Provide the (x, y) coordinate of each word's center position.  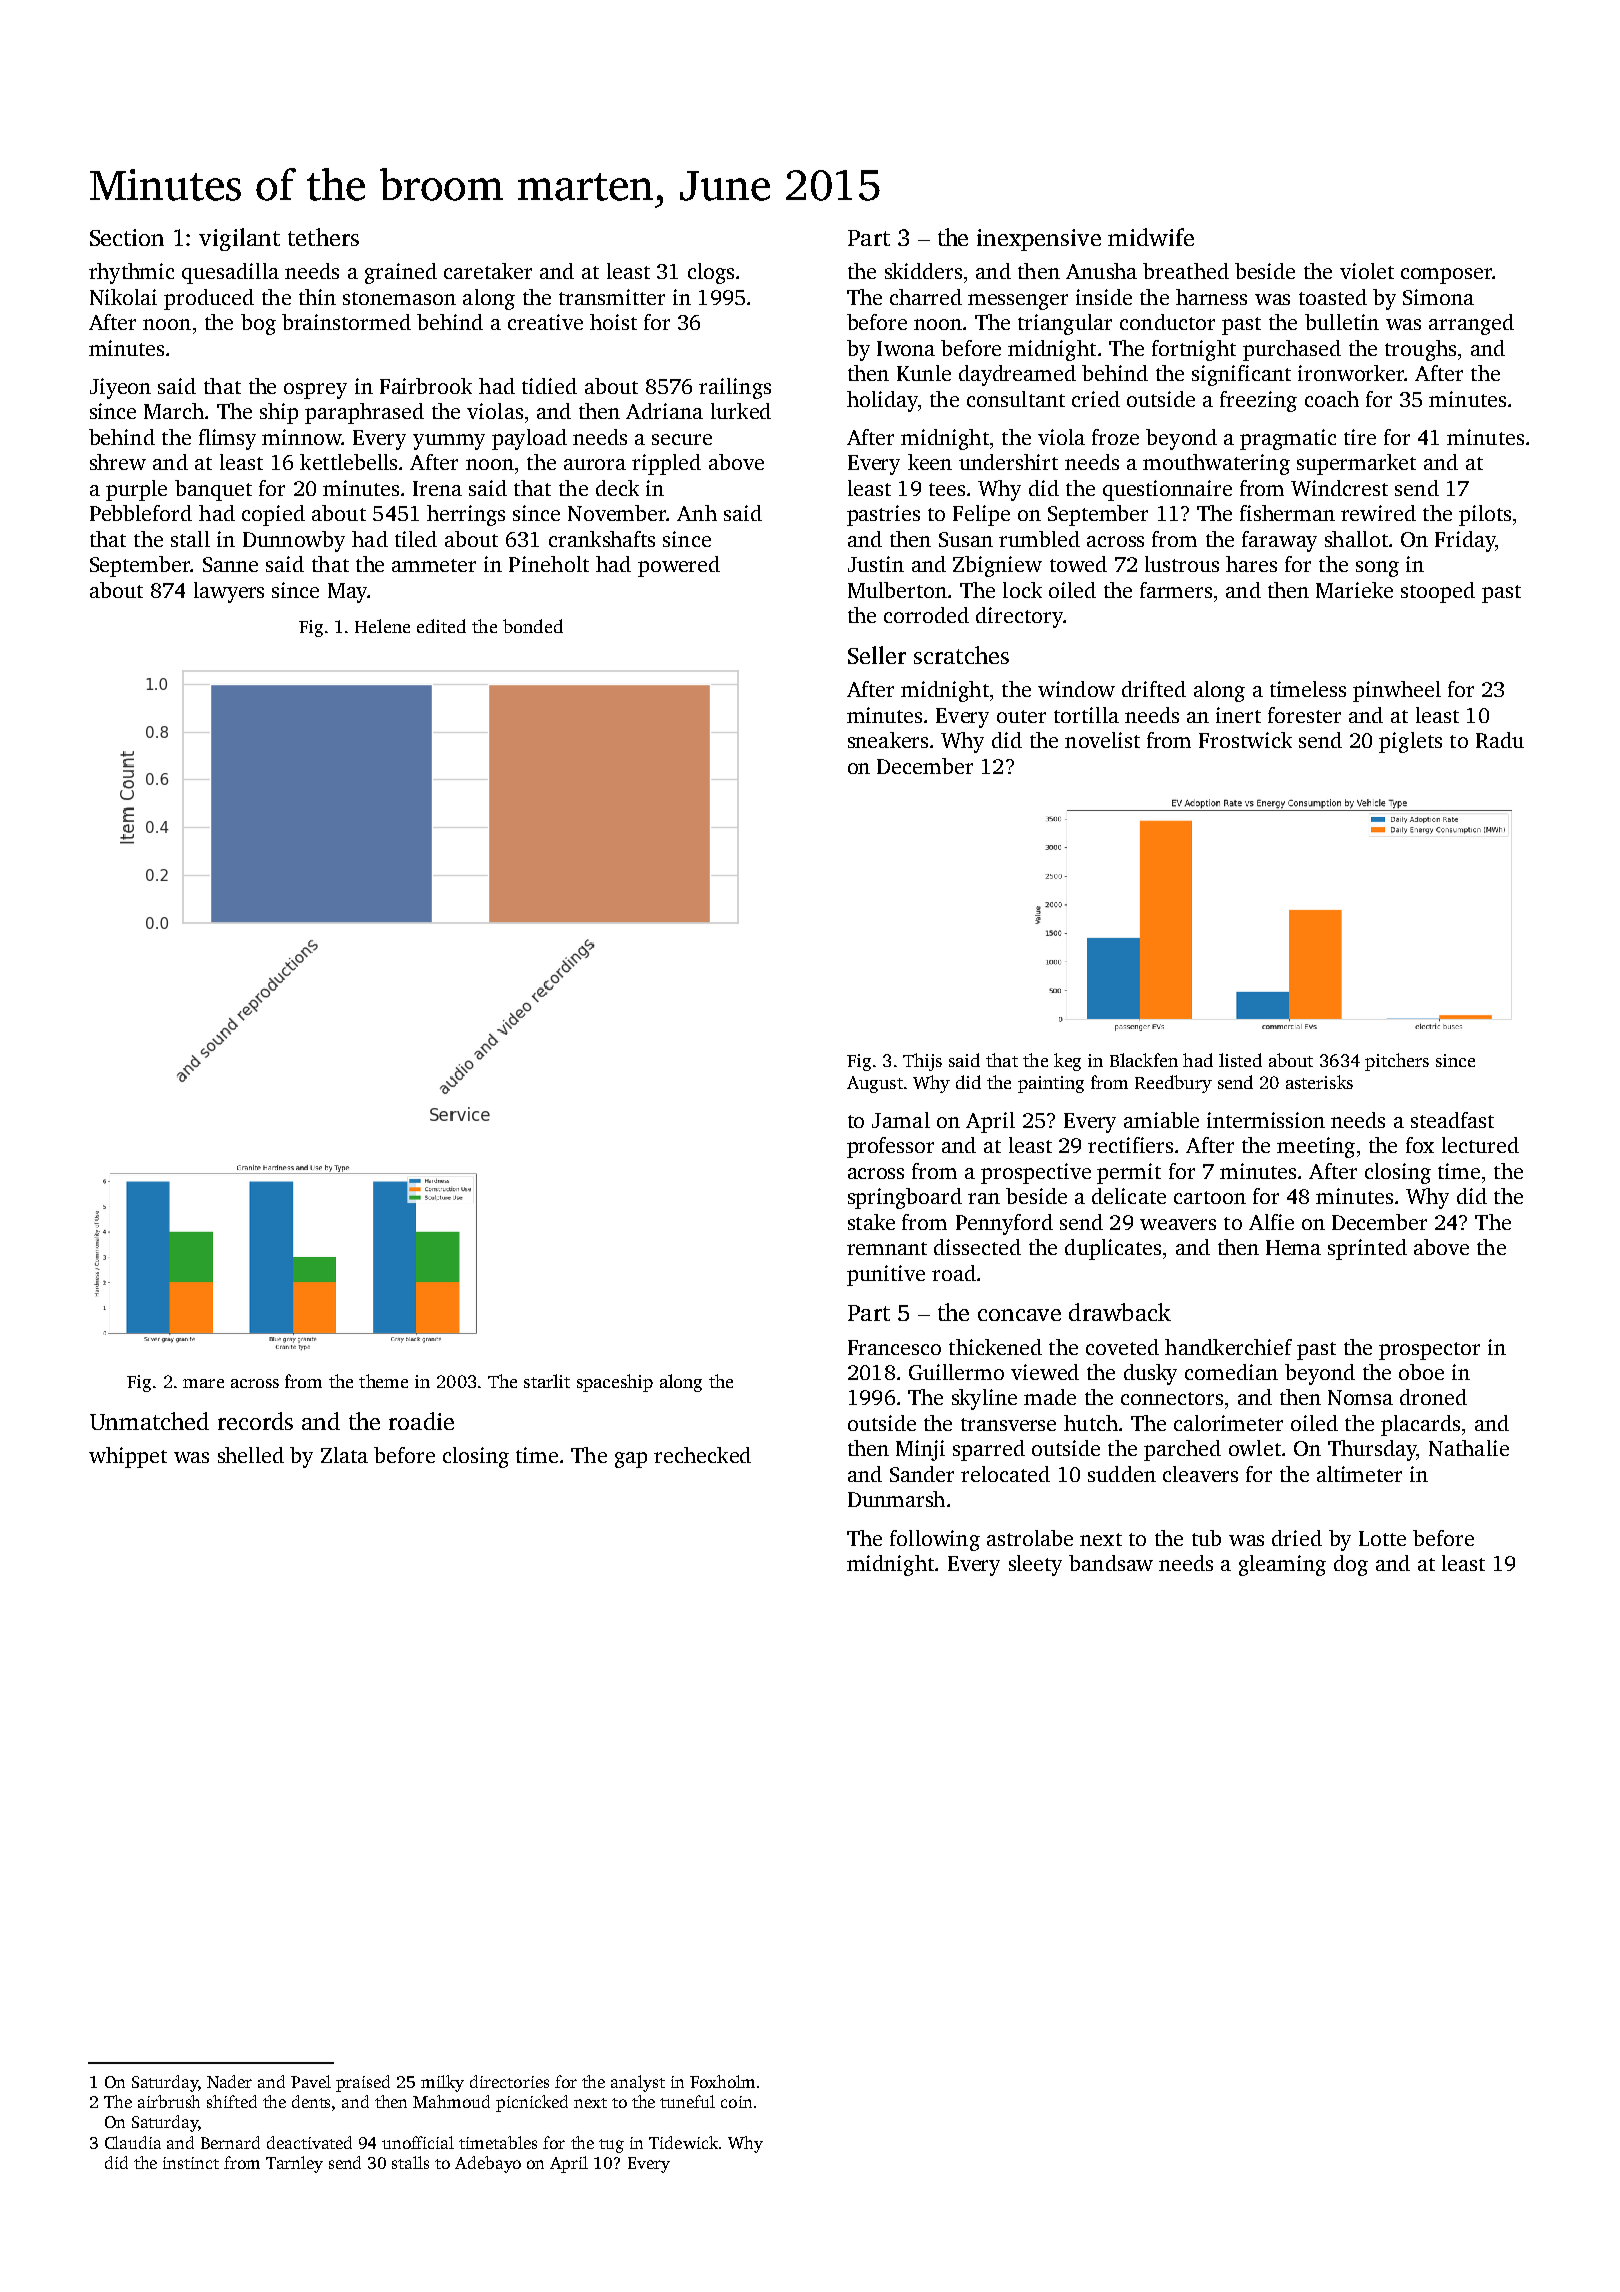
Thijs (922, 1062)
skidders (923, 271)
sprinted (1367, 1249)
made (1050, 1397)
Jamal (901, 1120)
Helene (382, 626)
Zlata (344, 1455)
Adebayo (488, 2164)
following (935, 1540)
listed (1240, 1060)
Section (127, 237)
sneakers (888, 740)
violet (1367, 271)
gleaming (1282, 1565)
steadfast (1452, 1120)
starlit (547, 1381)
